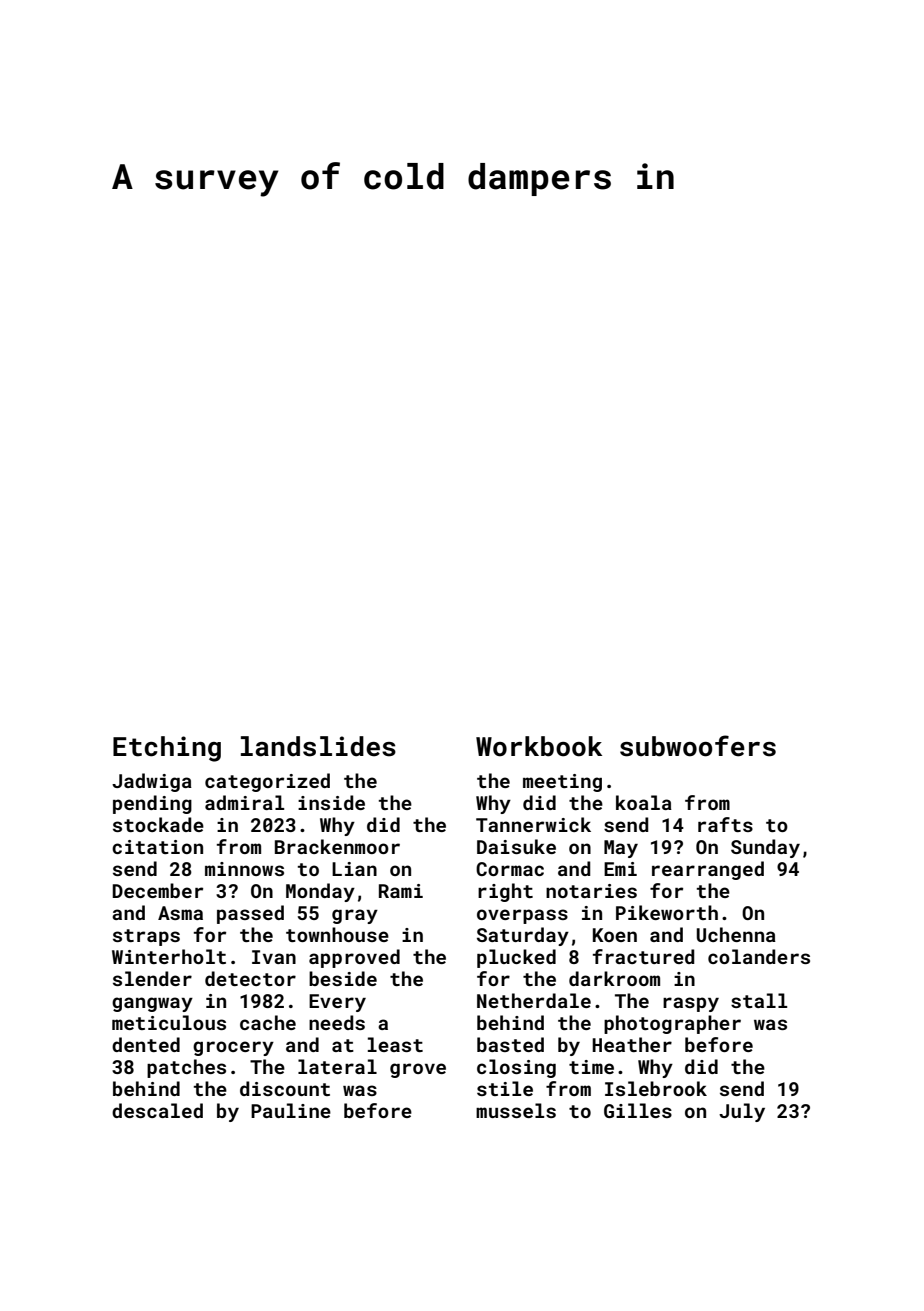  Describe the element at coordinates (318, 746) in the screenshot. I see `landslides` at that location.
